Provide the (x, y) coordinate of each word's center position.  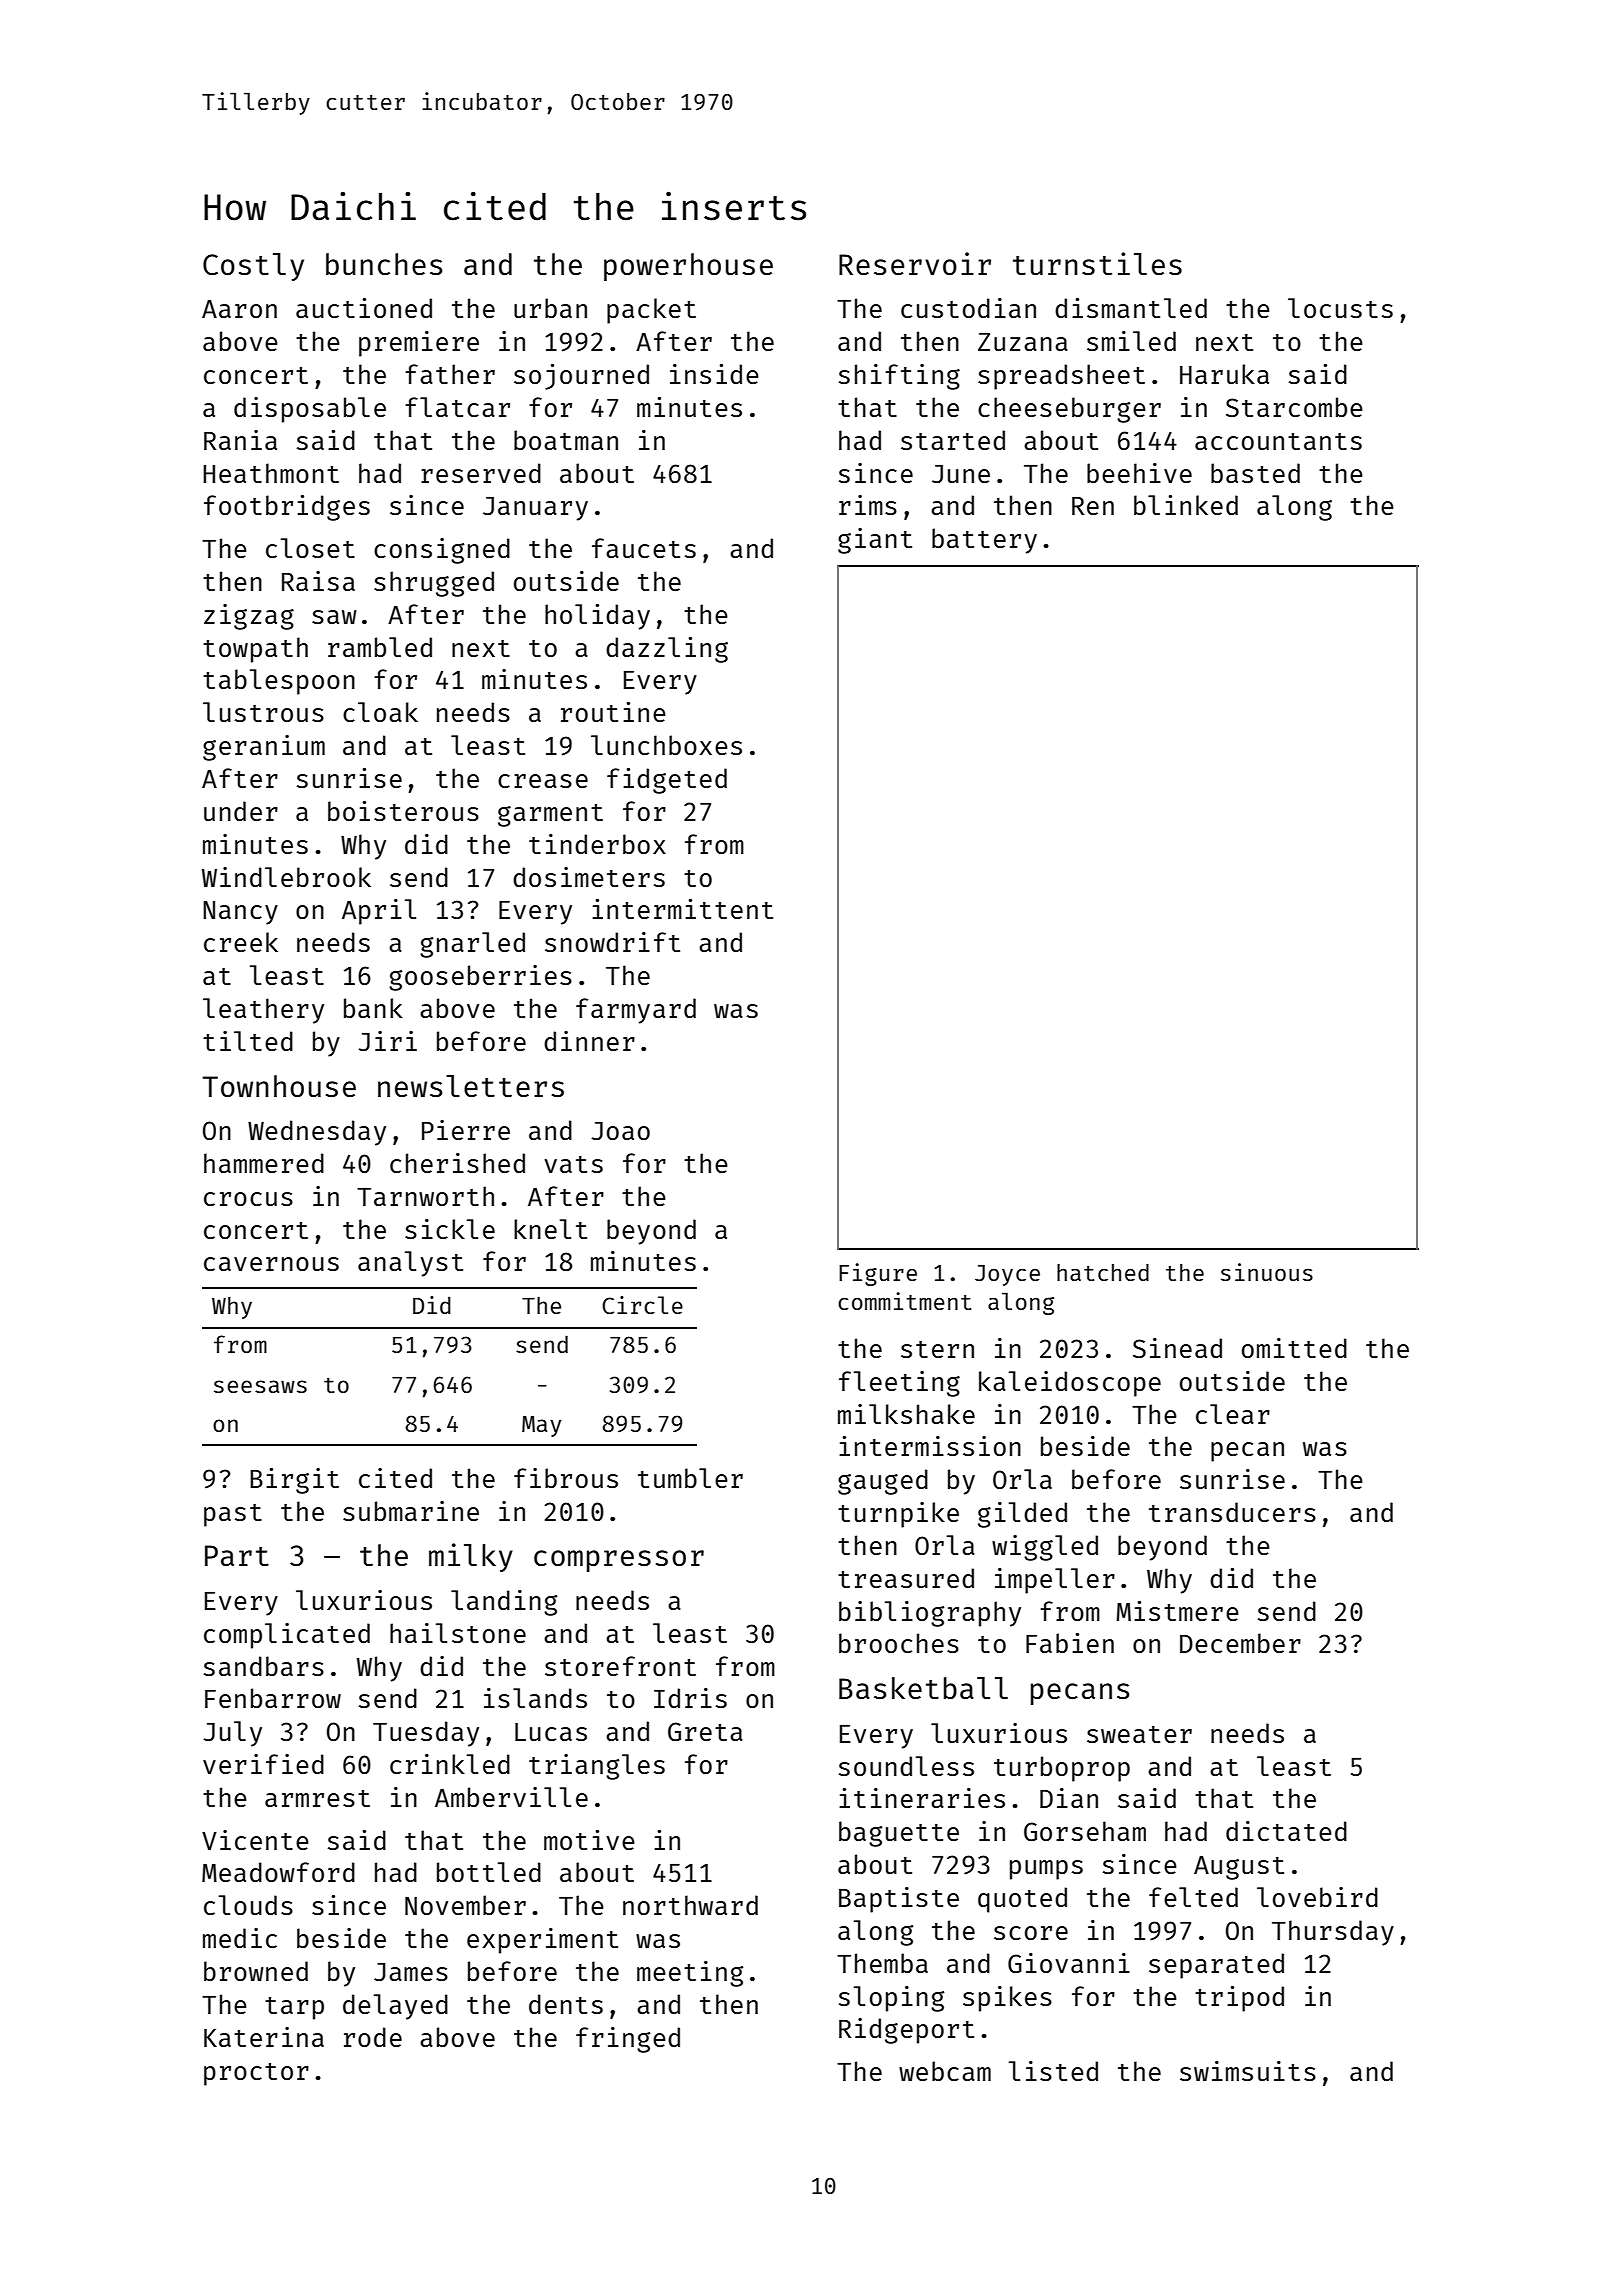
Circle (642, 1305)
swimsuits (1248, 2071)
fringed (628, 2040)
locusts (1340, 308)
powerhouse (688, 267)
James (411, 1972)
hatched (1103, 1272)
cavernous (271, 1264)
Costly (253, 267)
